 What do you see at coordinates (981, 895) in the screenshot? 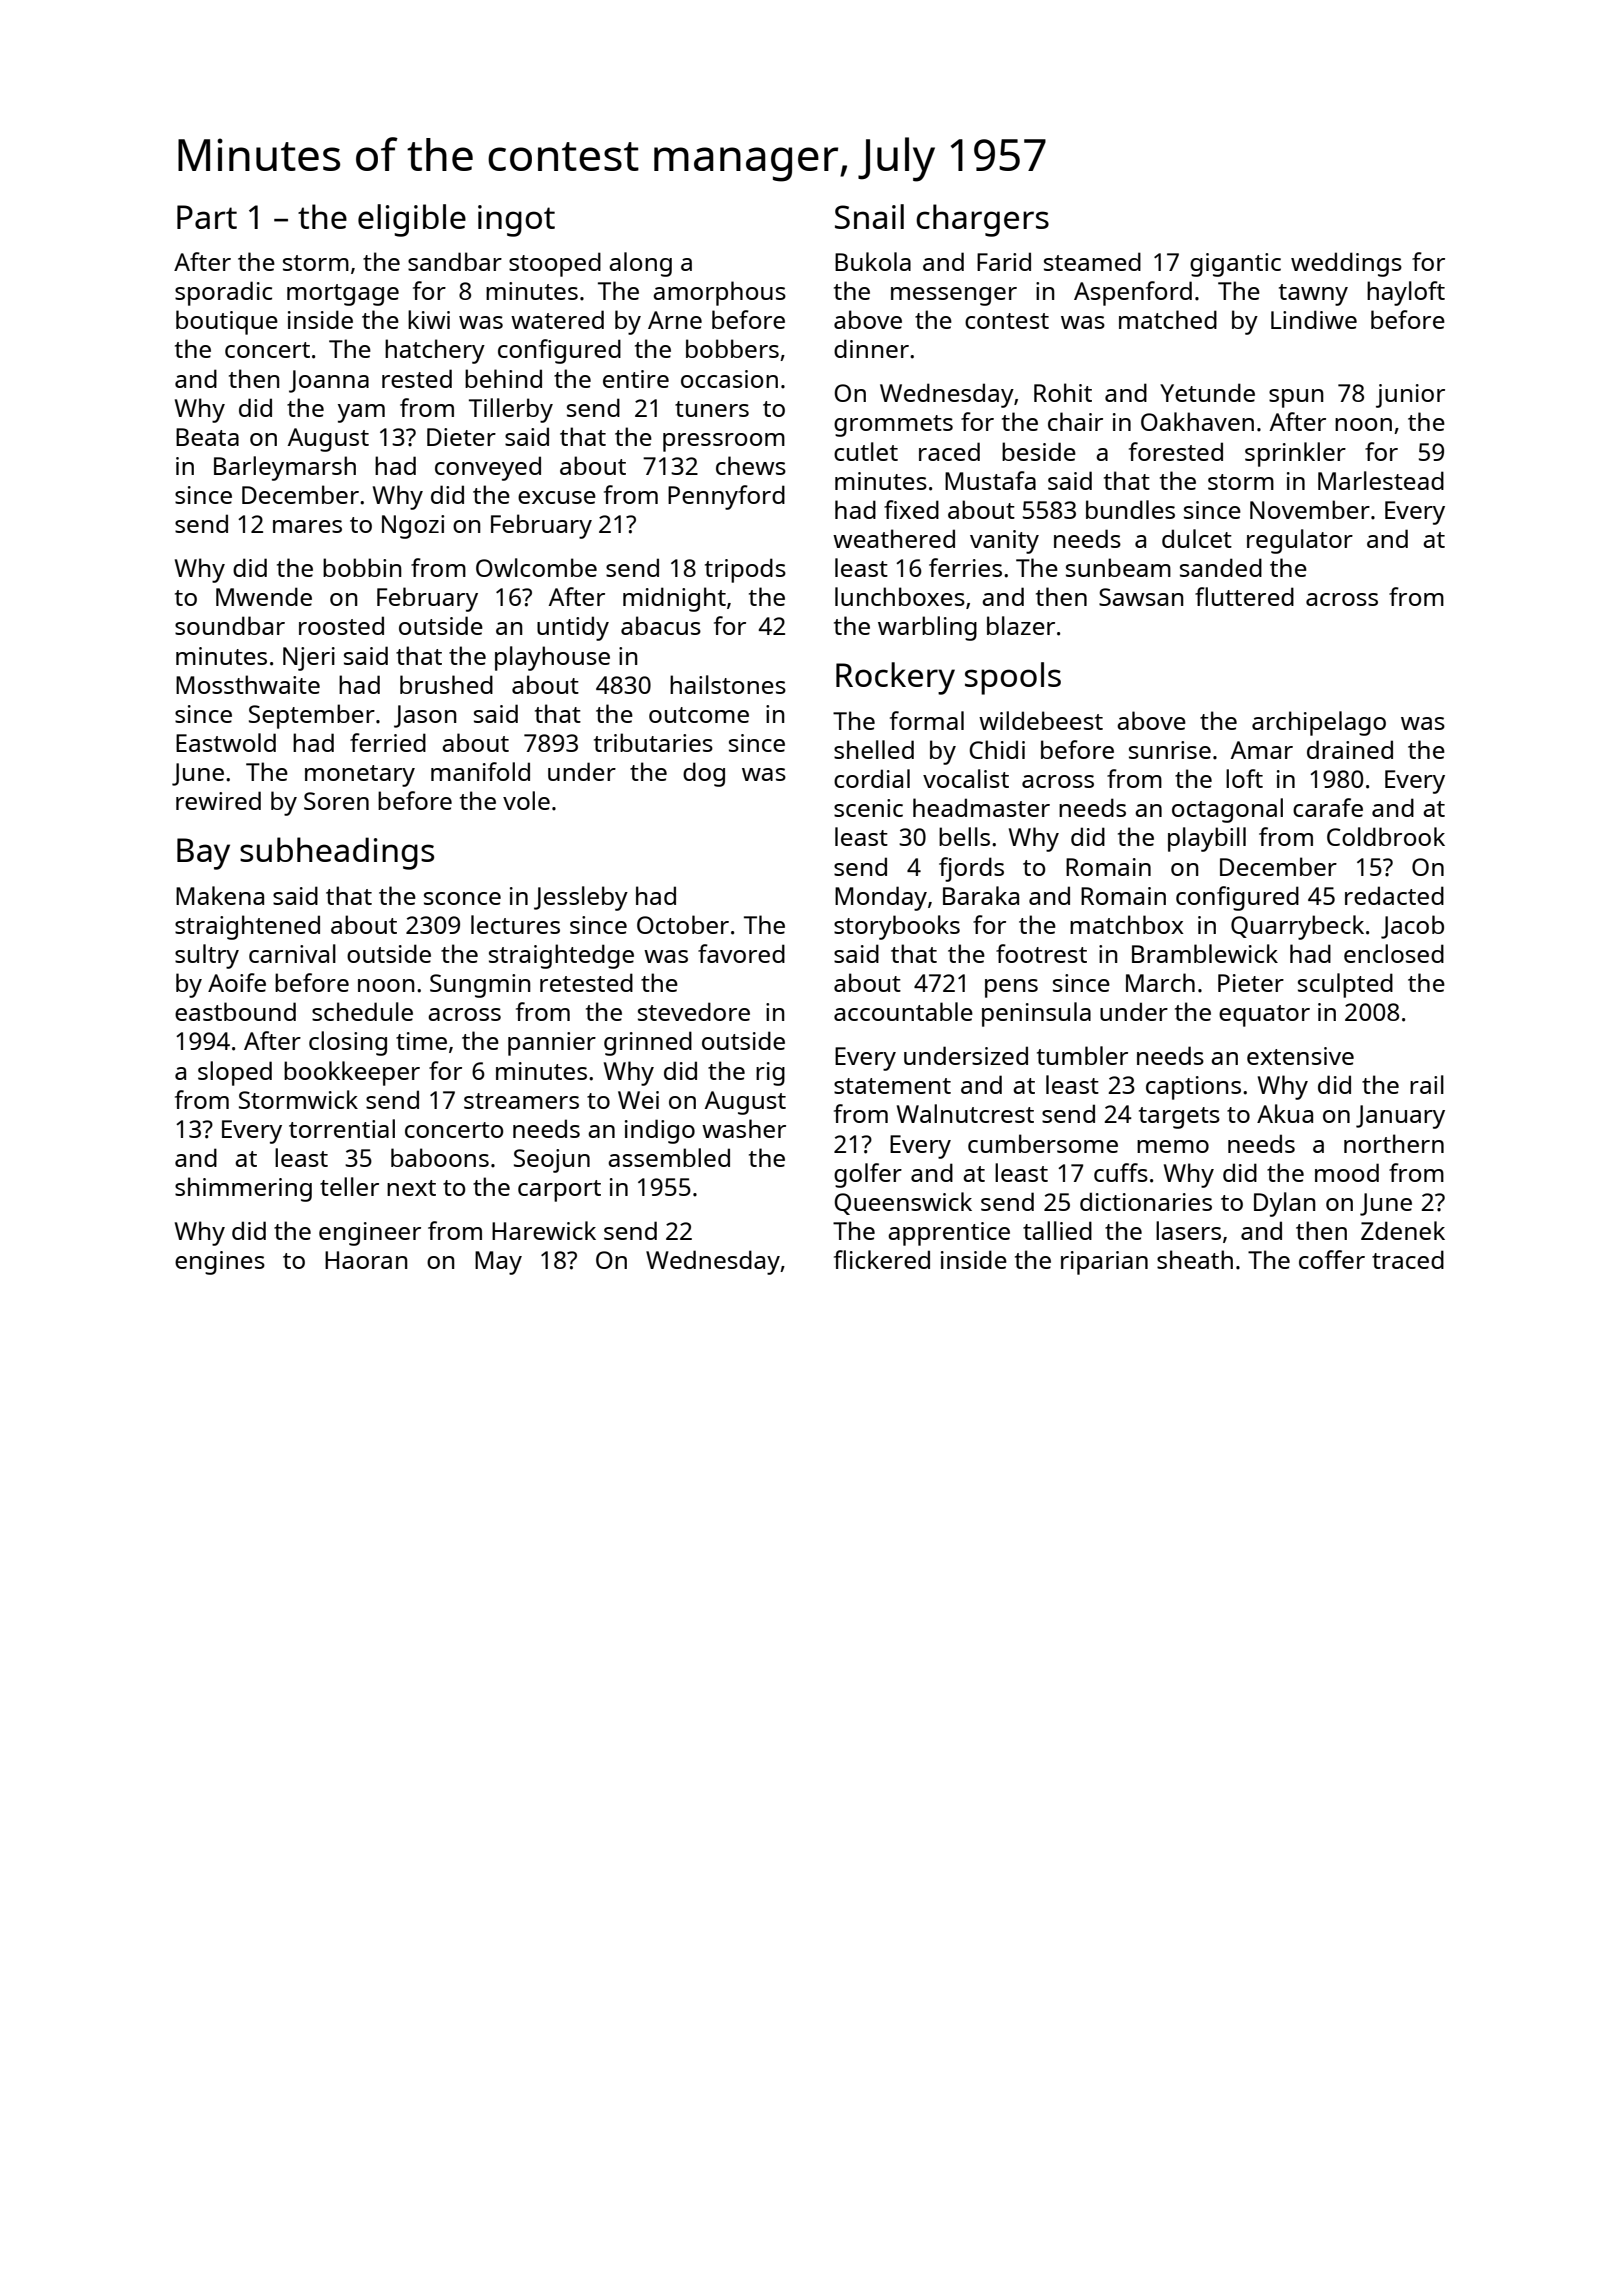
I see `Baraka` at bounding box center [981, 895].
